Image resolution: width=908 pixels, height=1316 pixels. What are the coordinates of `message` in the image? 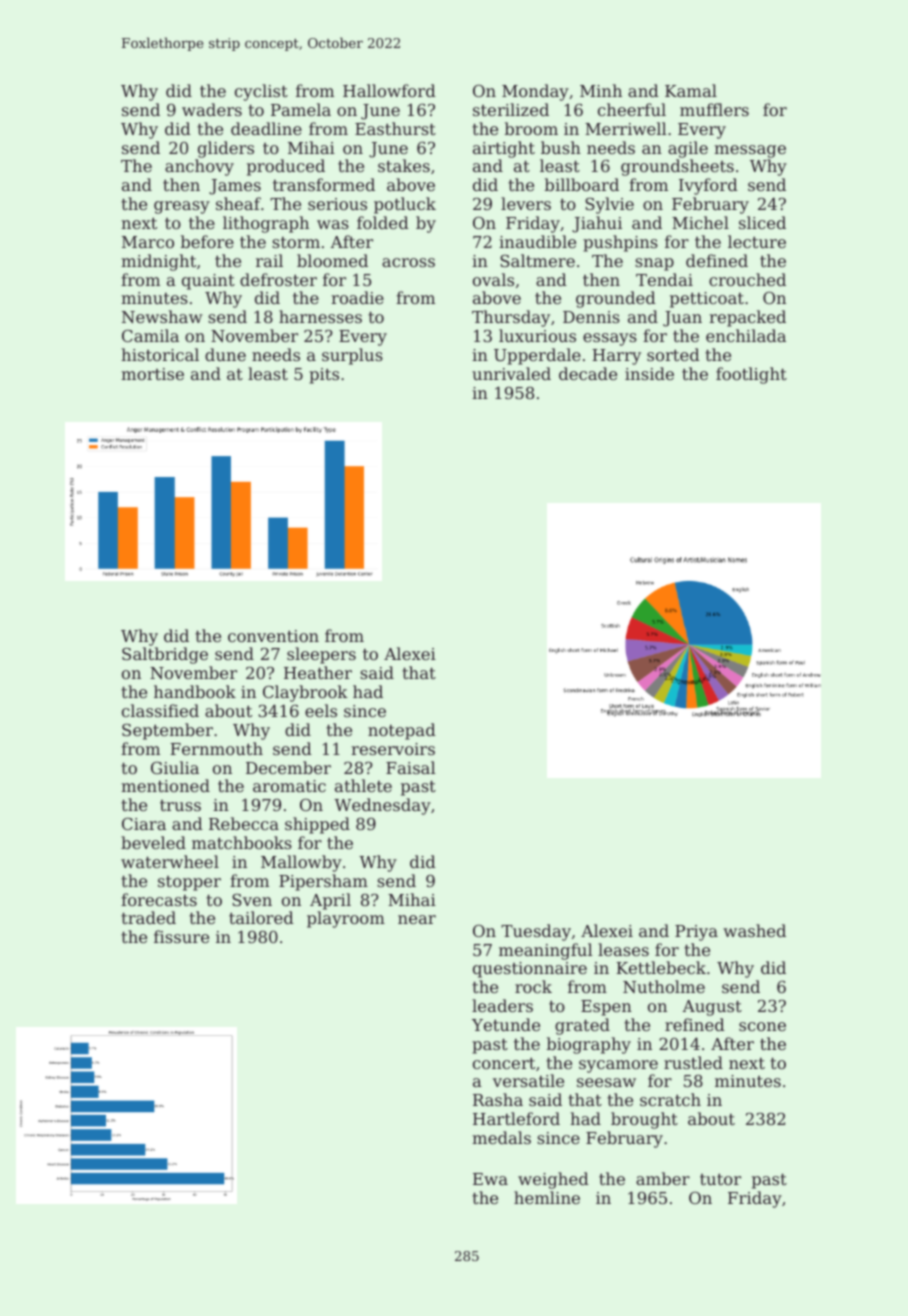 It's located at (750, 151).
